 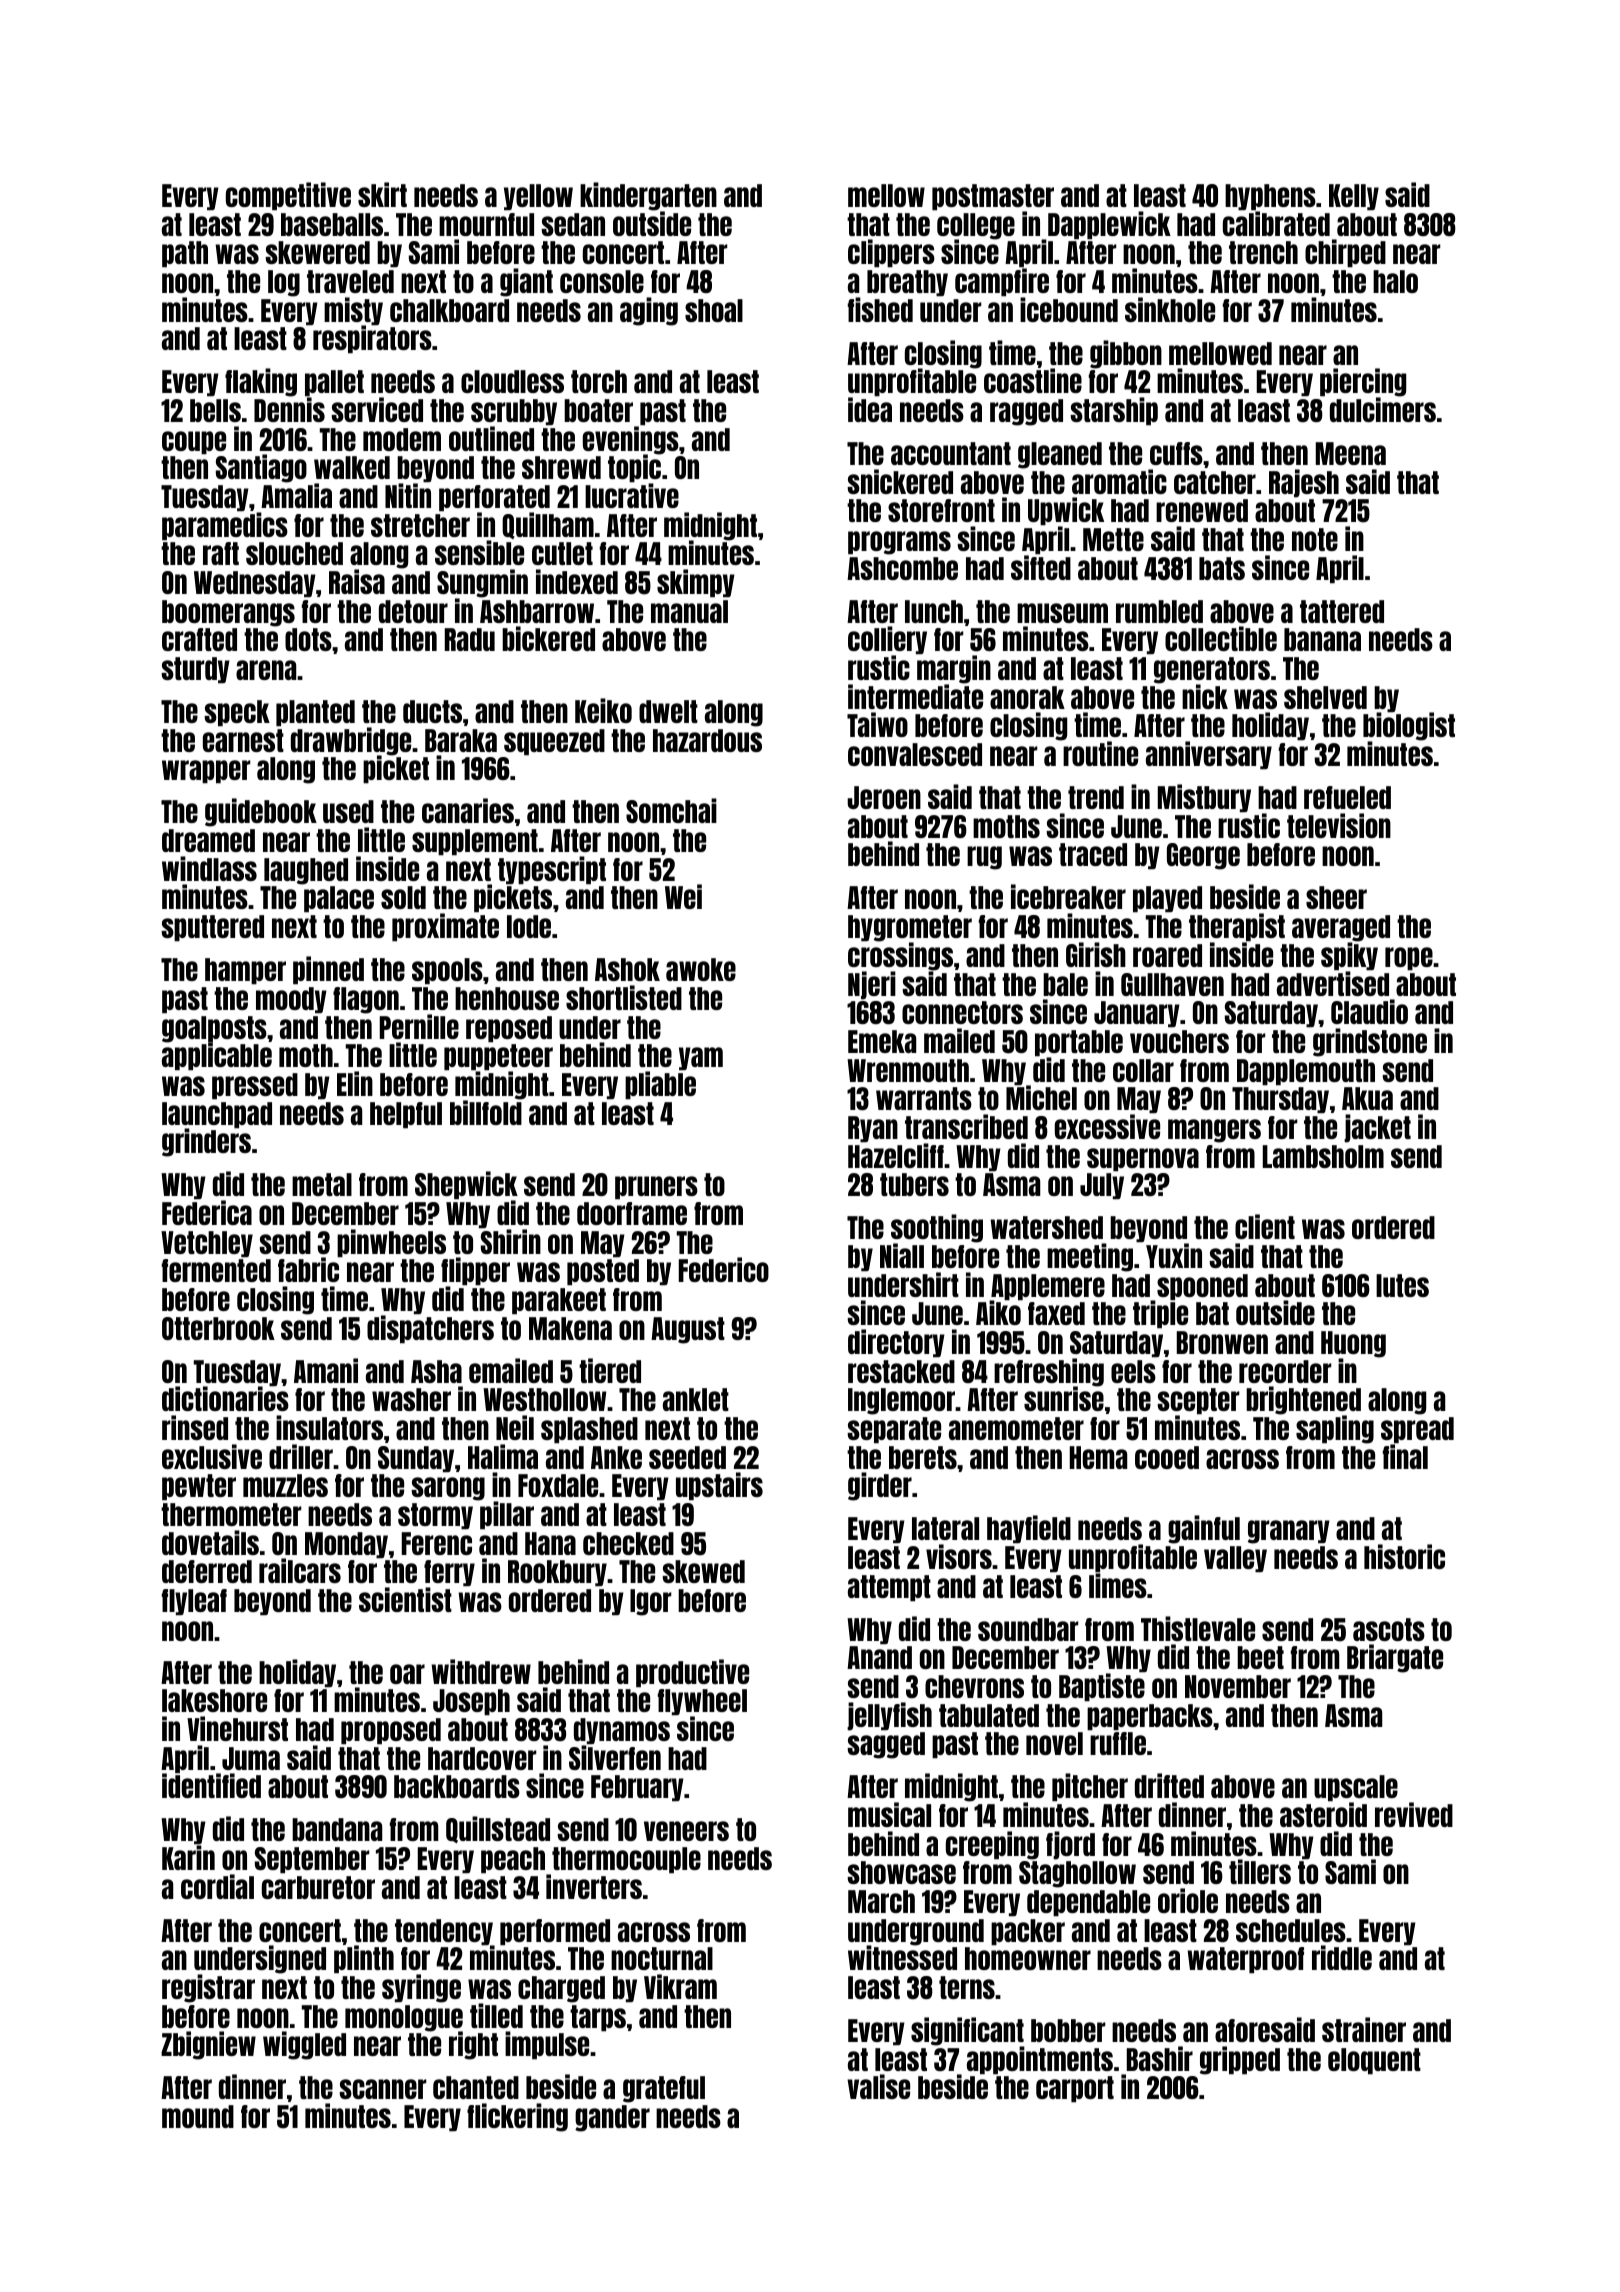 What do you see at coordinates (1093, 854) in the page?
I see `traced` at bounding box center [1093, 854].
